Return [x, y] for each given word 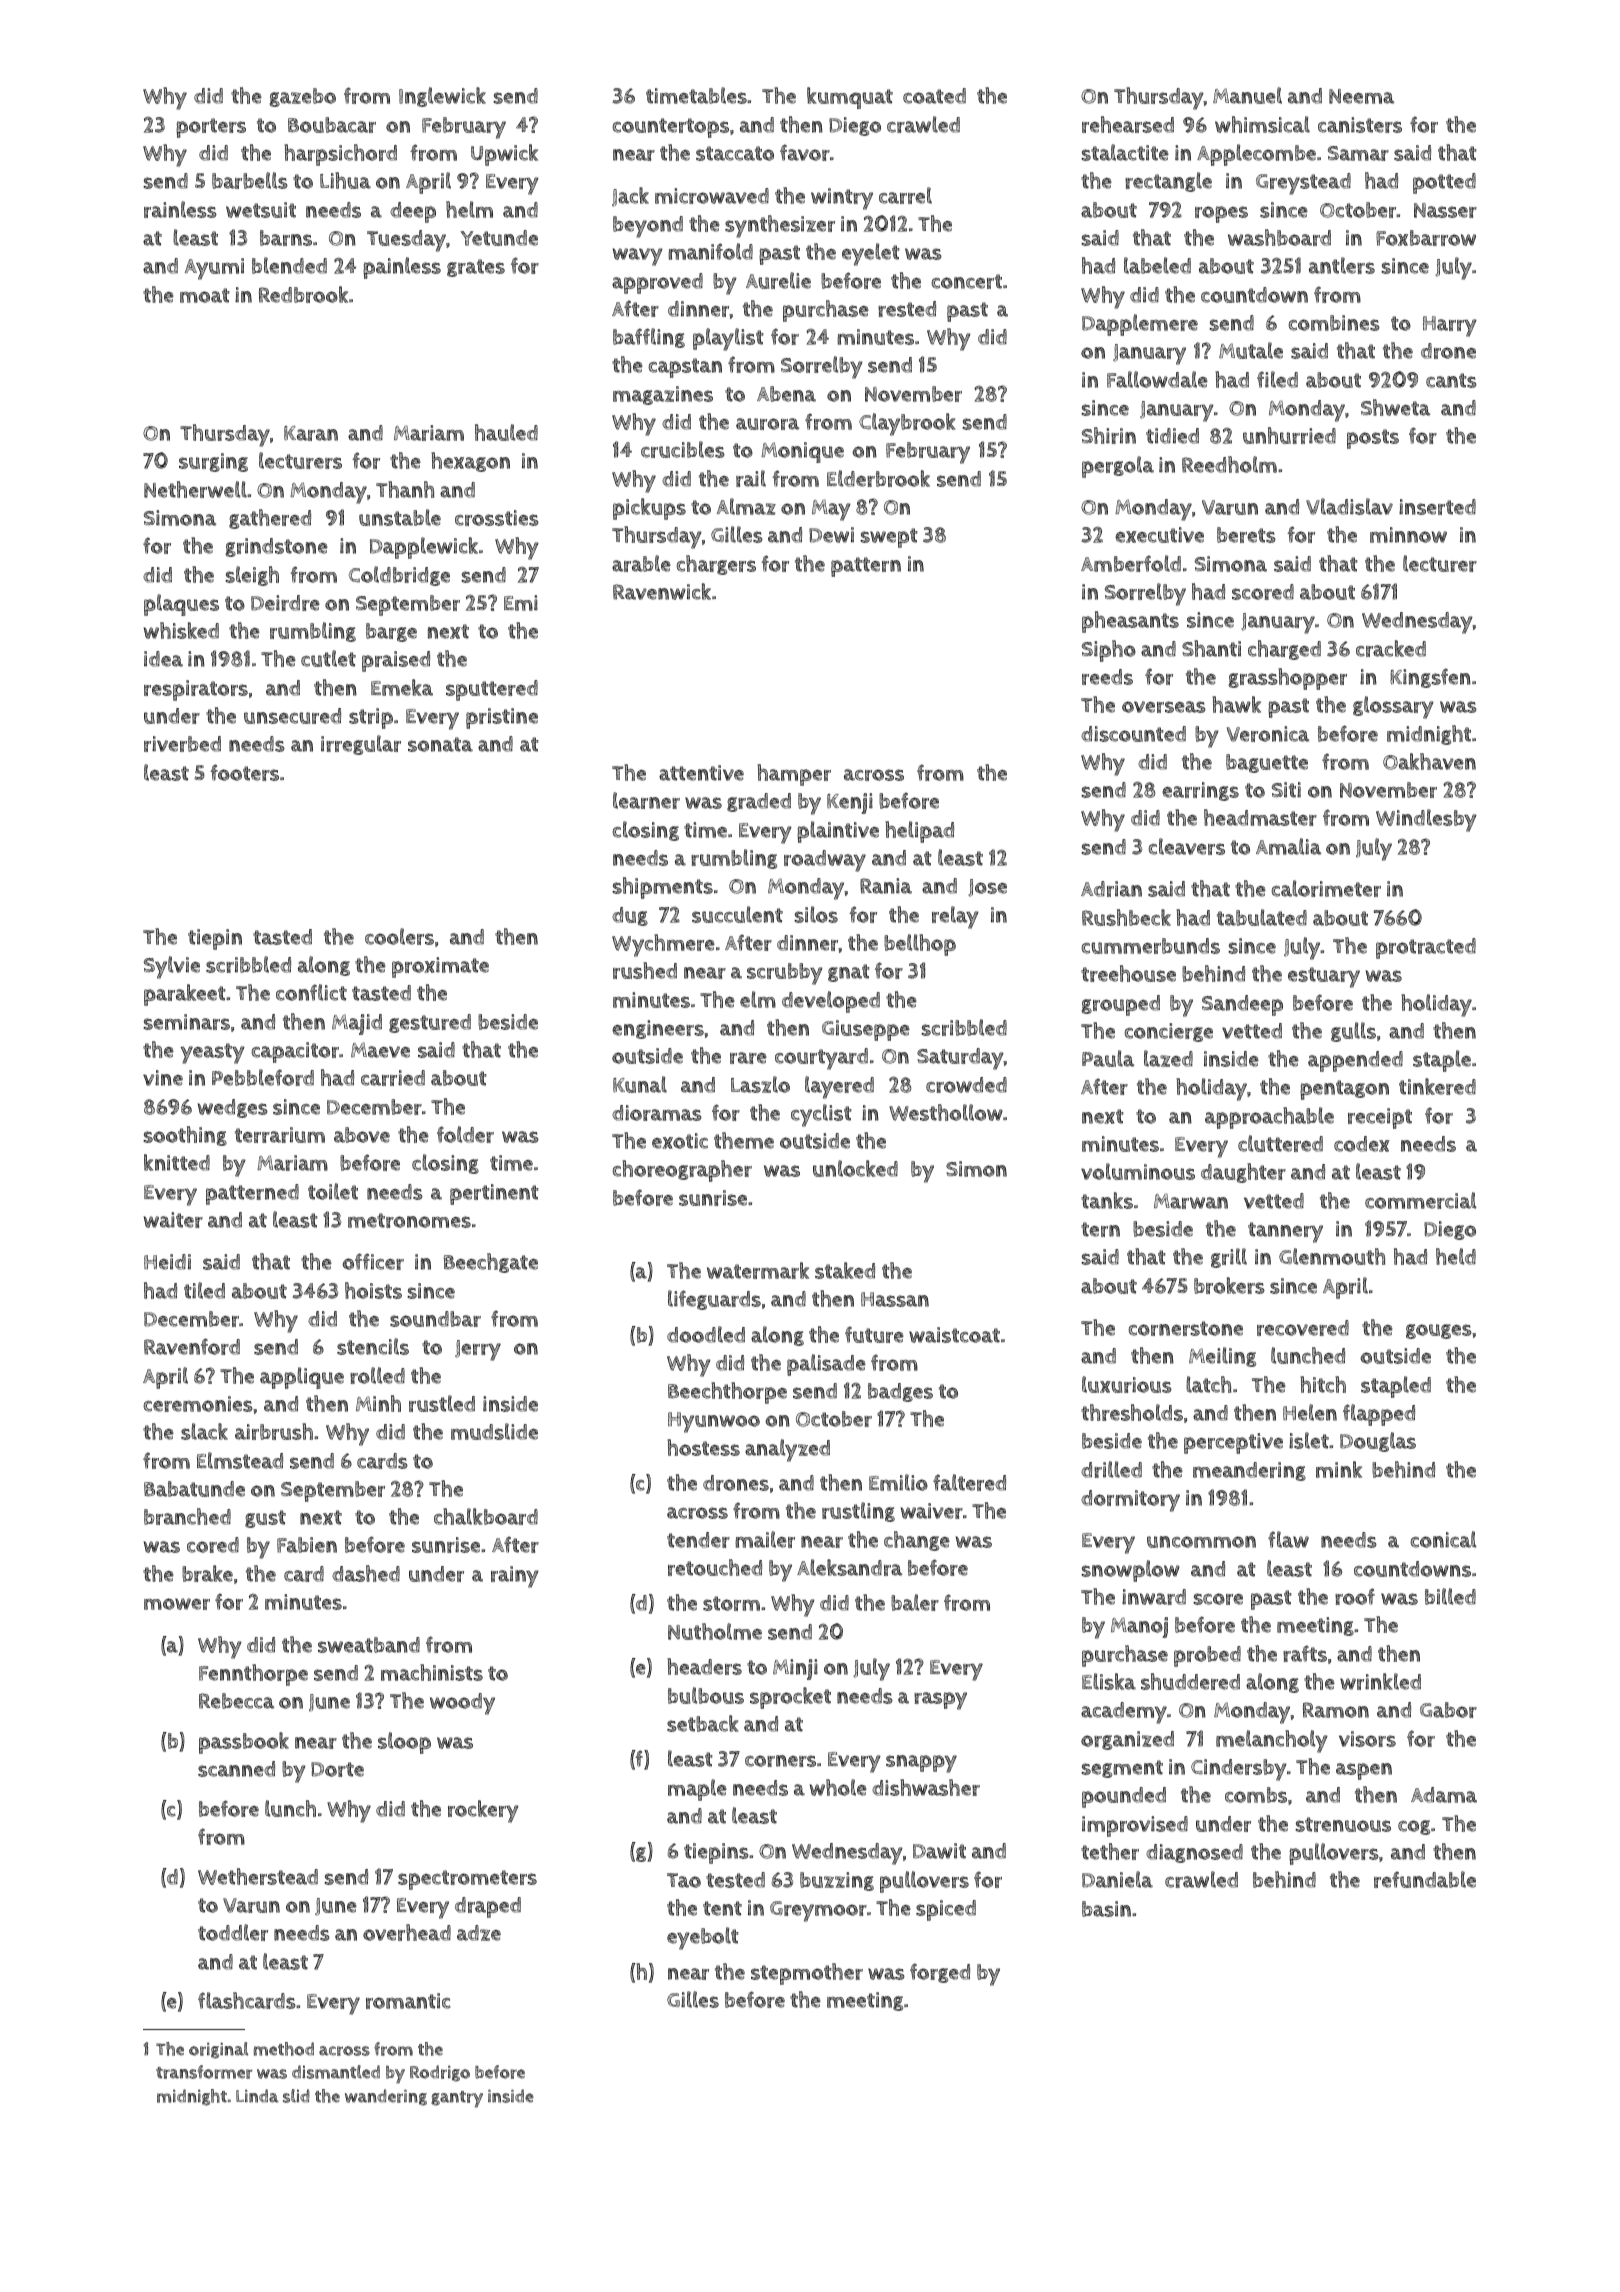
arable [641, 563]
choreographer [682, 1171]
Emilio [898, 1482]
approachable [1269, 1118]
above [362, 1135]
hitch [1323, 1384]
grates [476, 268]
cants [1451, 380]
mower [177, 1604]
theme [744, 1140]
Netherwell [195, 489]
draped [488, 1907]
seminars [186, 1022]
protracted [1426, 948]
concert [967, 281]
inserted [1437, 507]
